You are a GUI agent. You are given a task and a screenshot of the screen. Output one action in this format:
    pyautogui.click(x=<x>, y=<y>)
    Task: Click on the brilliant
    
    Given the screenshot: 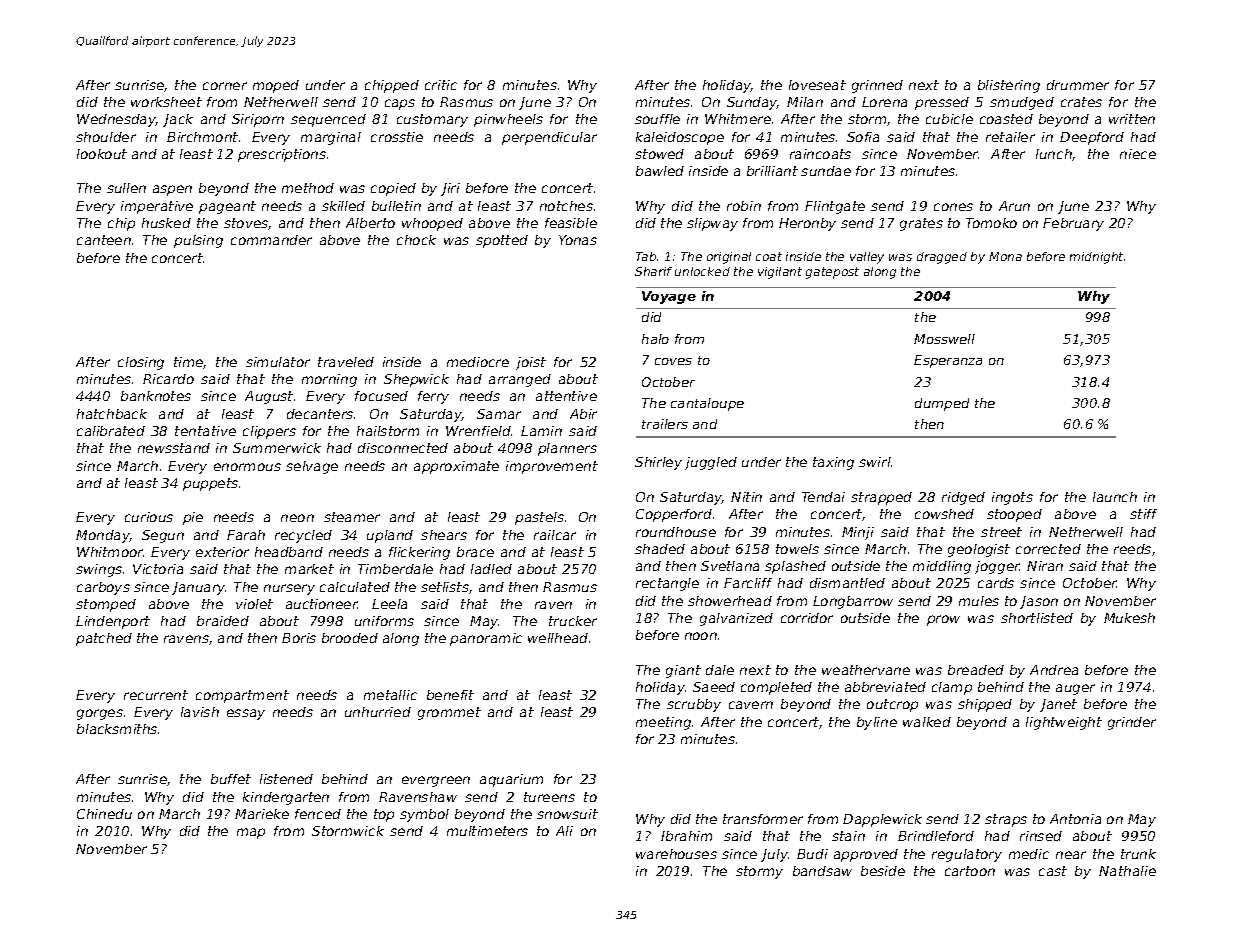 What is the action you would take?
    pyautogui.click(x=772, y=171)
